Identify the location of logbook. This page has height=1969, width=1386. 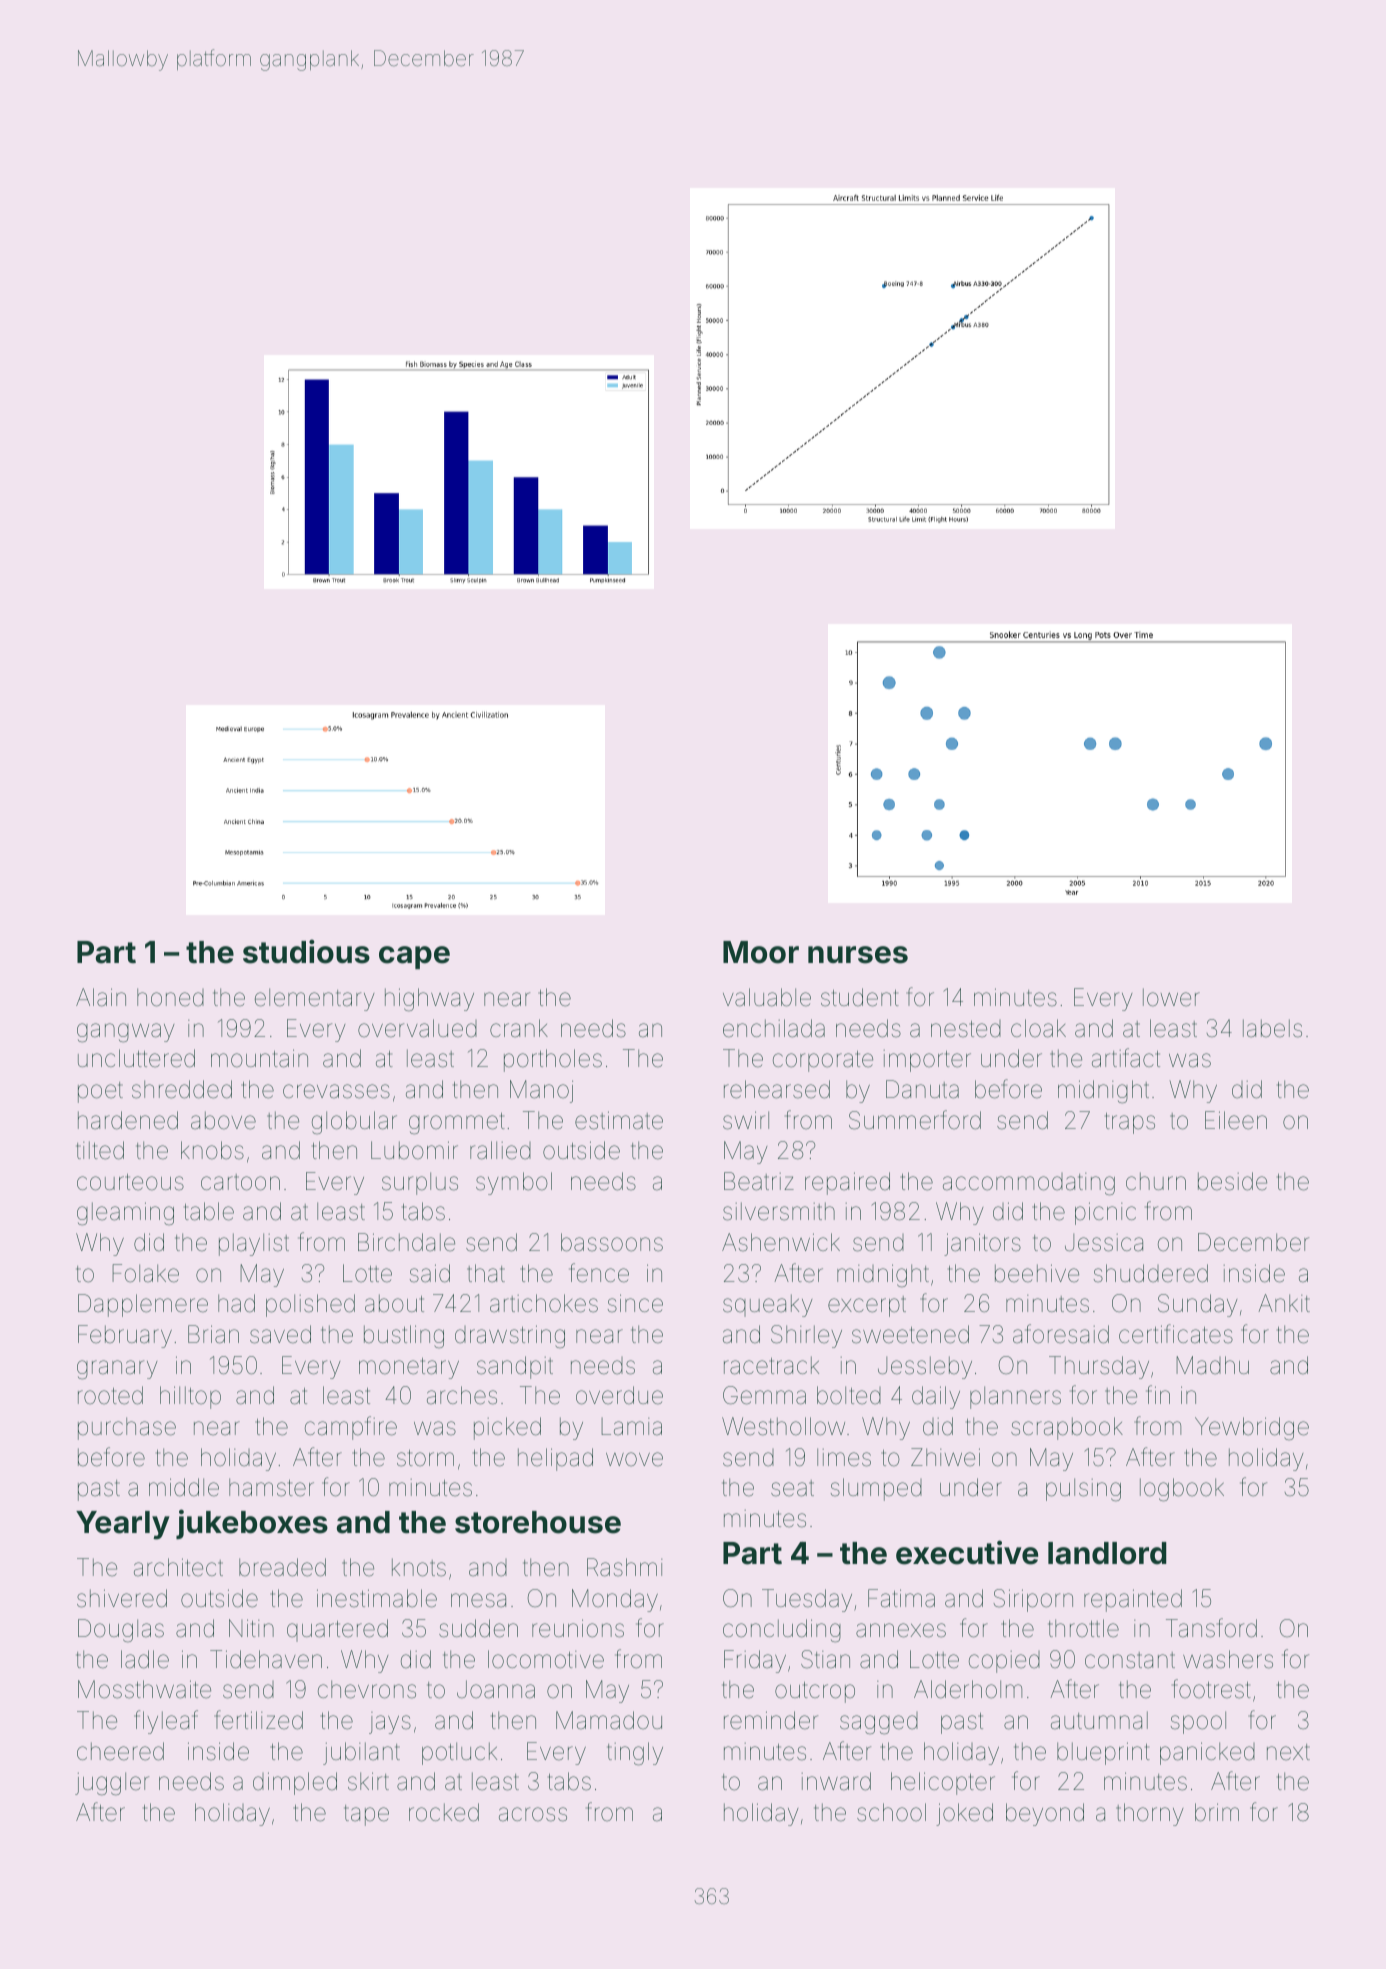
(1182, 1489).
